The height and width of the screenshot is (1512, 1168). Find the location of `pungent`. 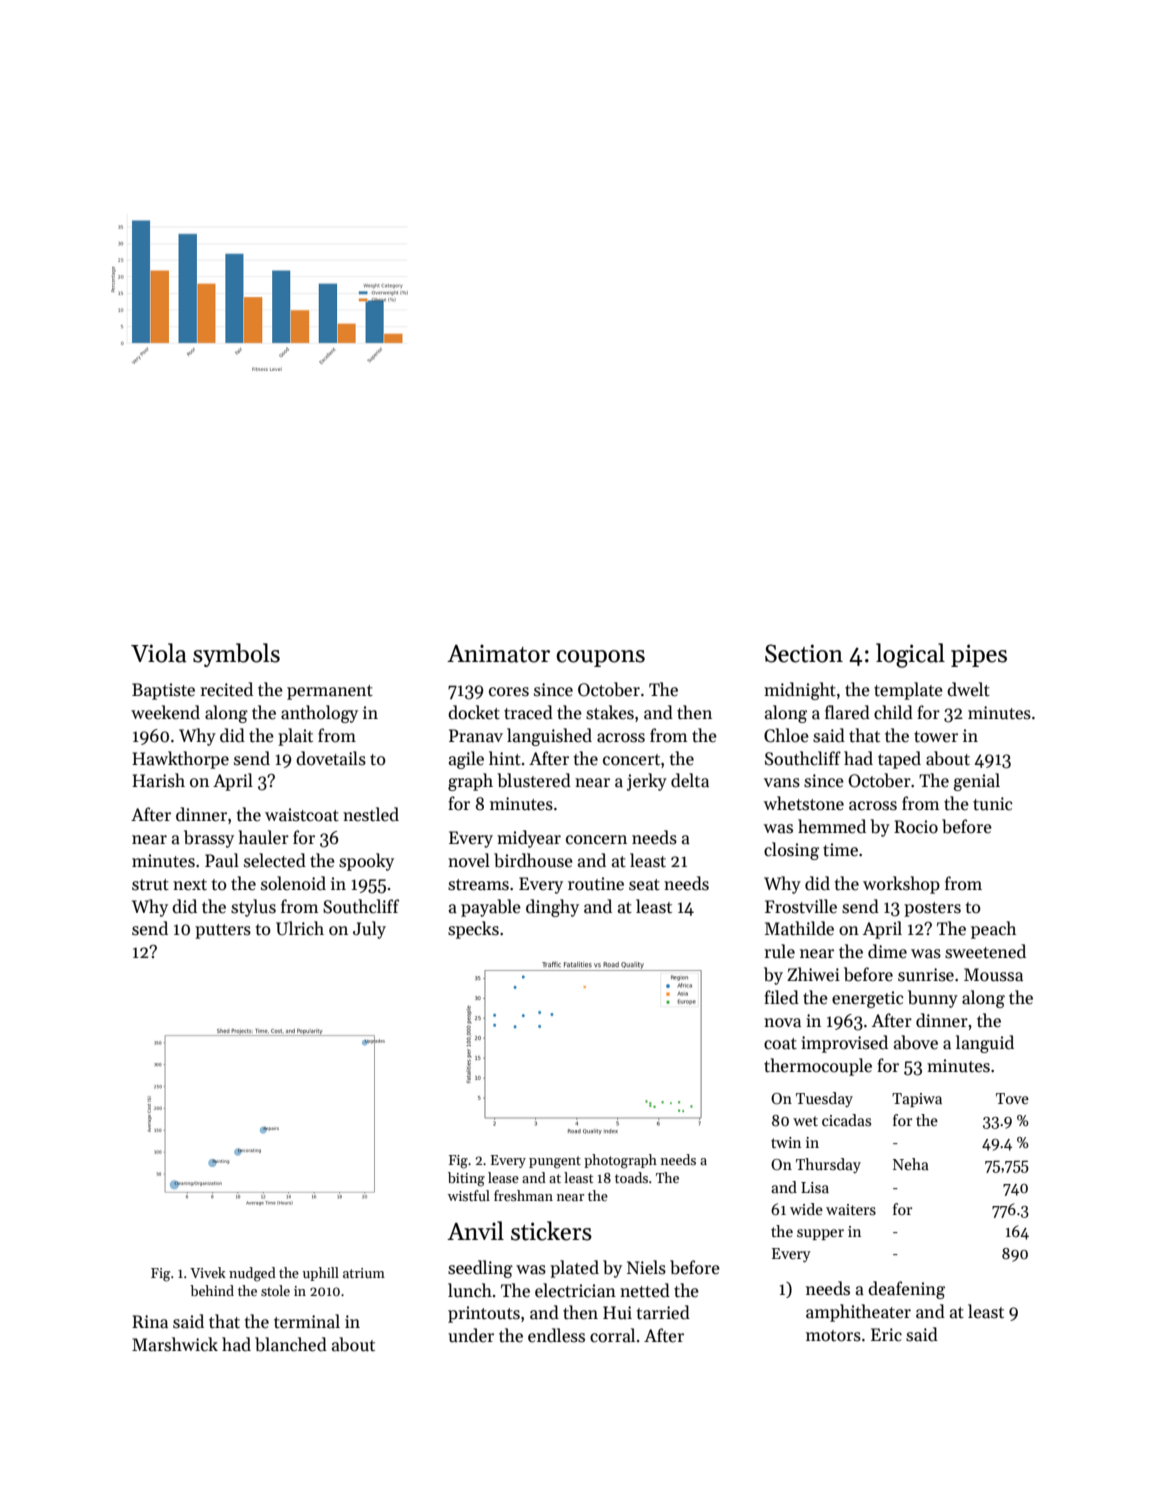

pungent is located at coordinates (555, 1162).
